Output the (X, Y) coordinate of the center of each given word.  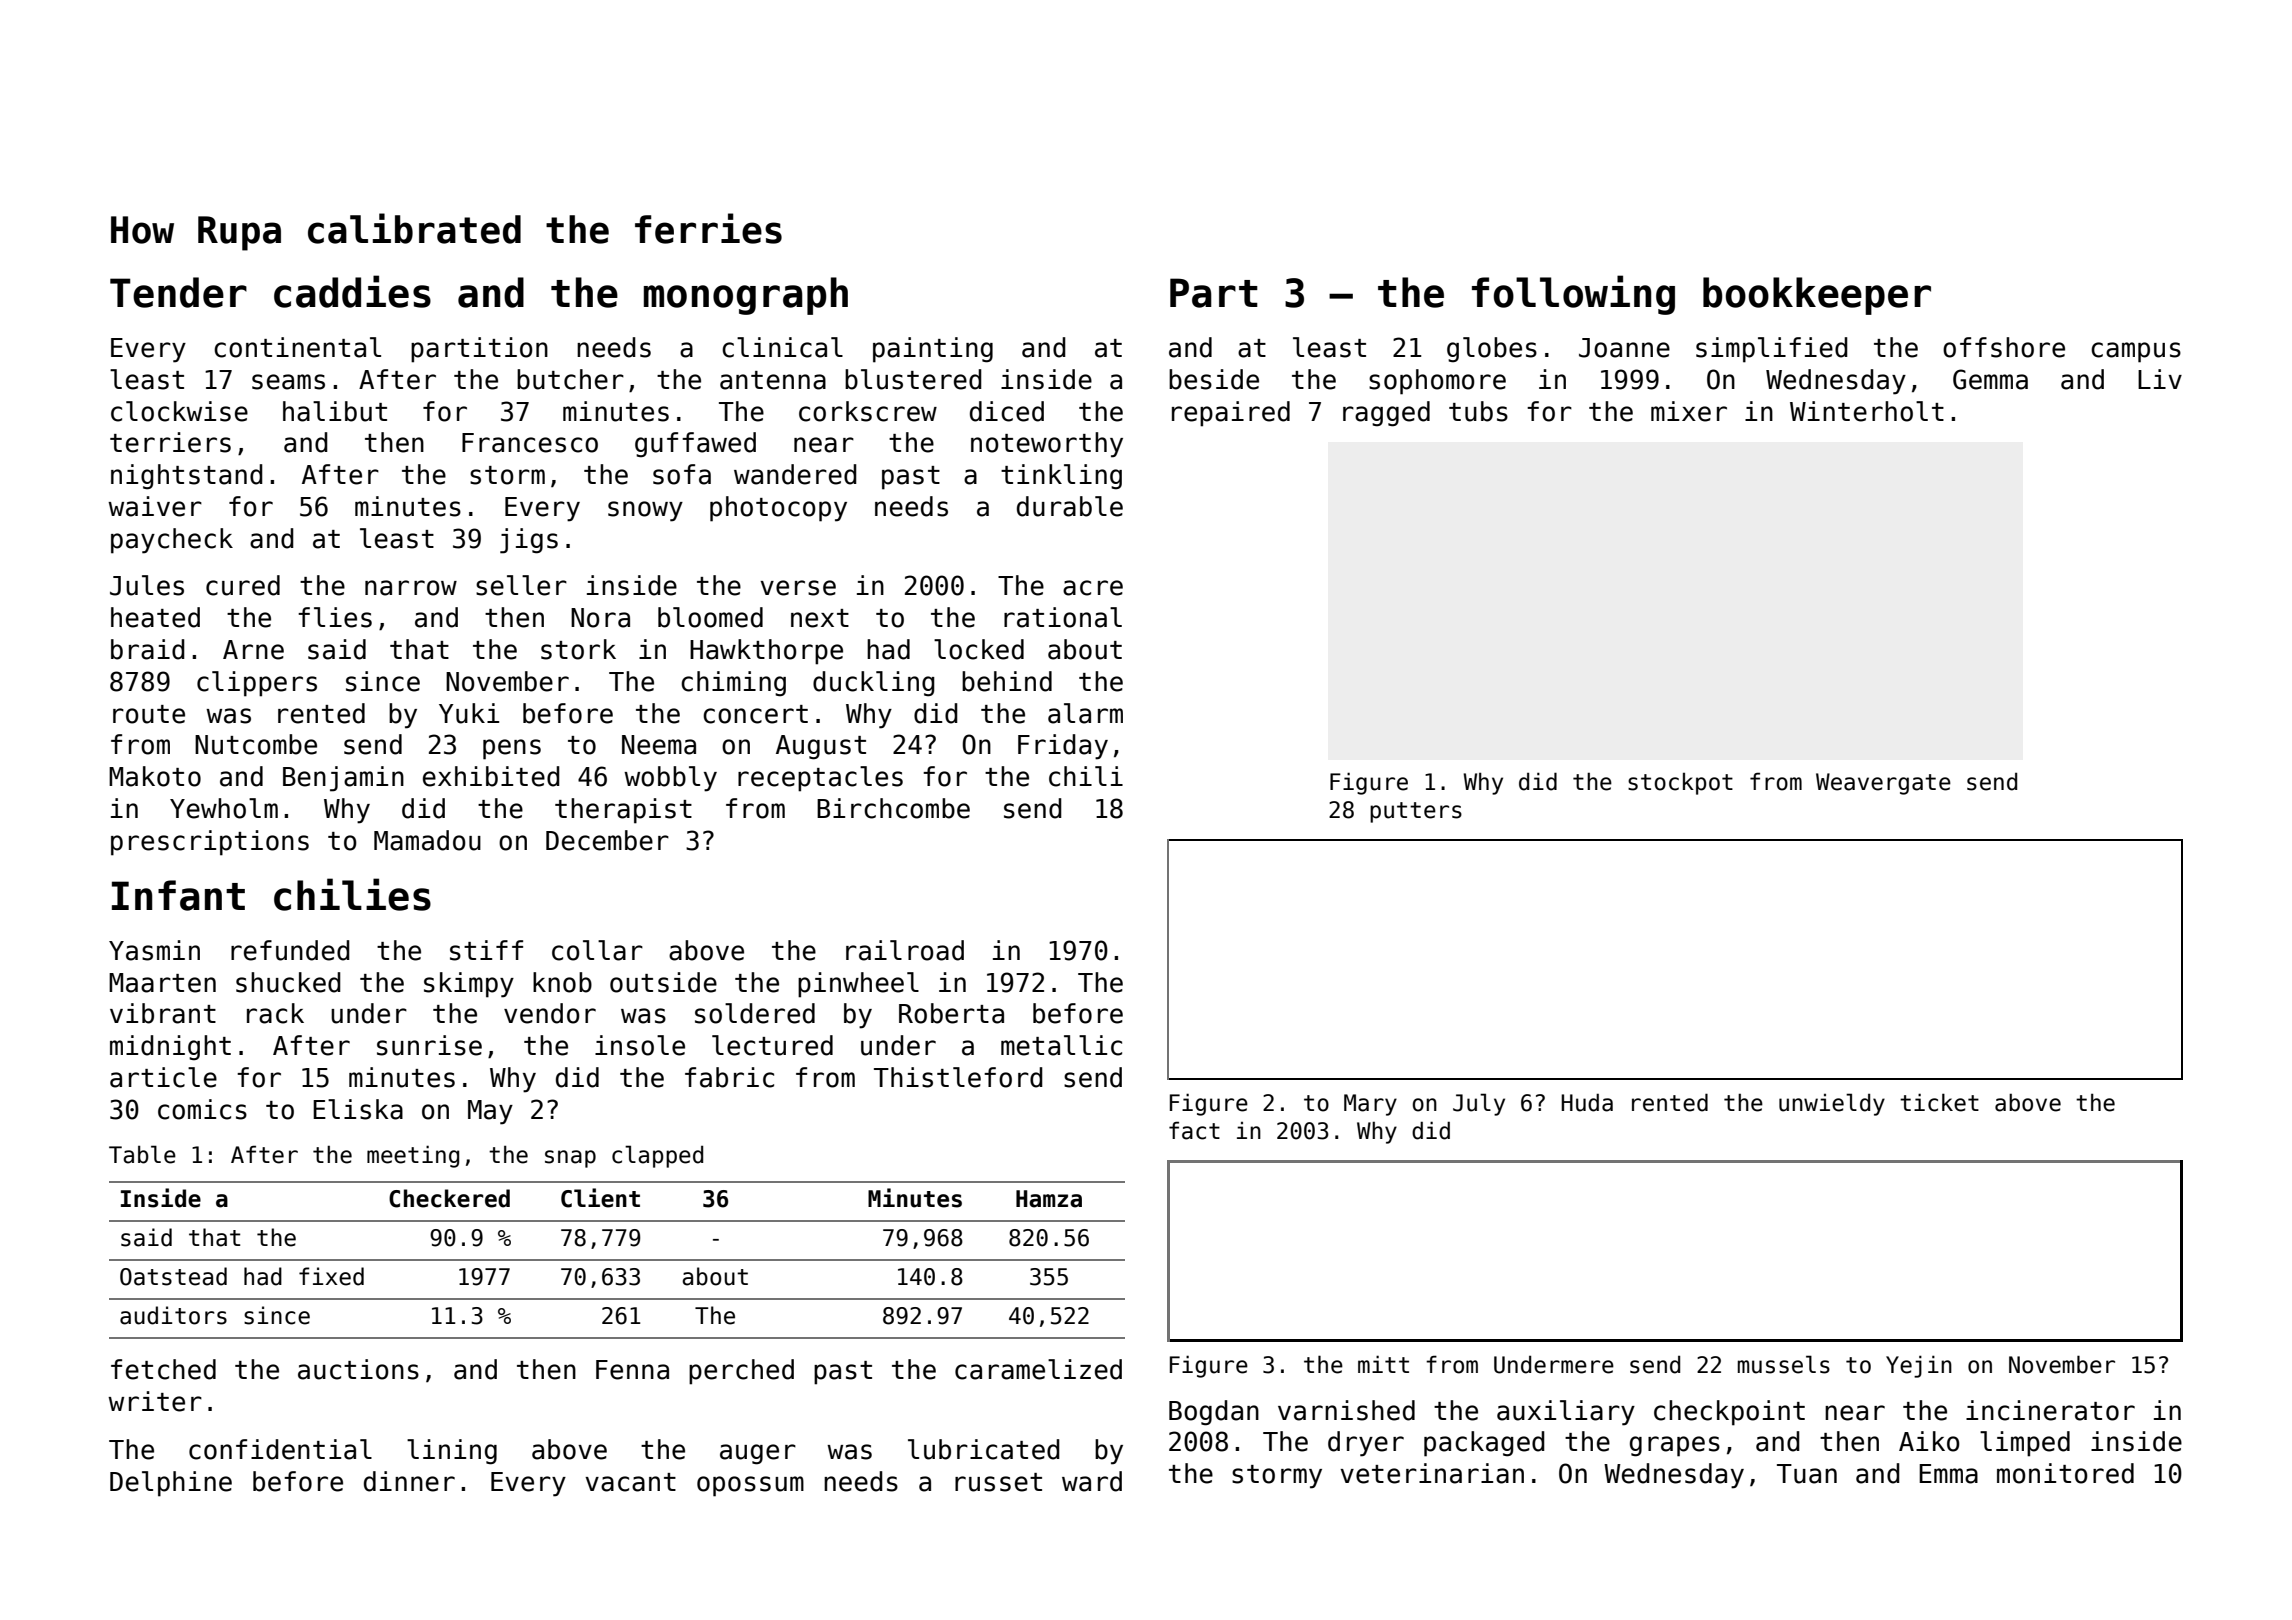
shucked (288, 982)
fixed (331, 1276)
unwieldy (1832, 1104)
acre (1093, 588)
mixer (1689, 411)
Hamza (1049, 1199)
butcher (570, 379)
